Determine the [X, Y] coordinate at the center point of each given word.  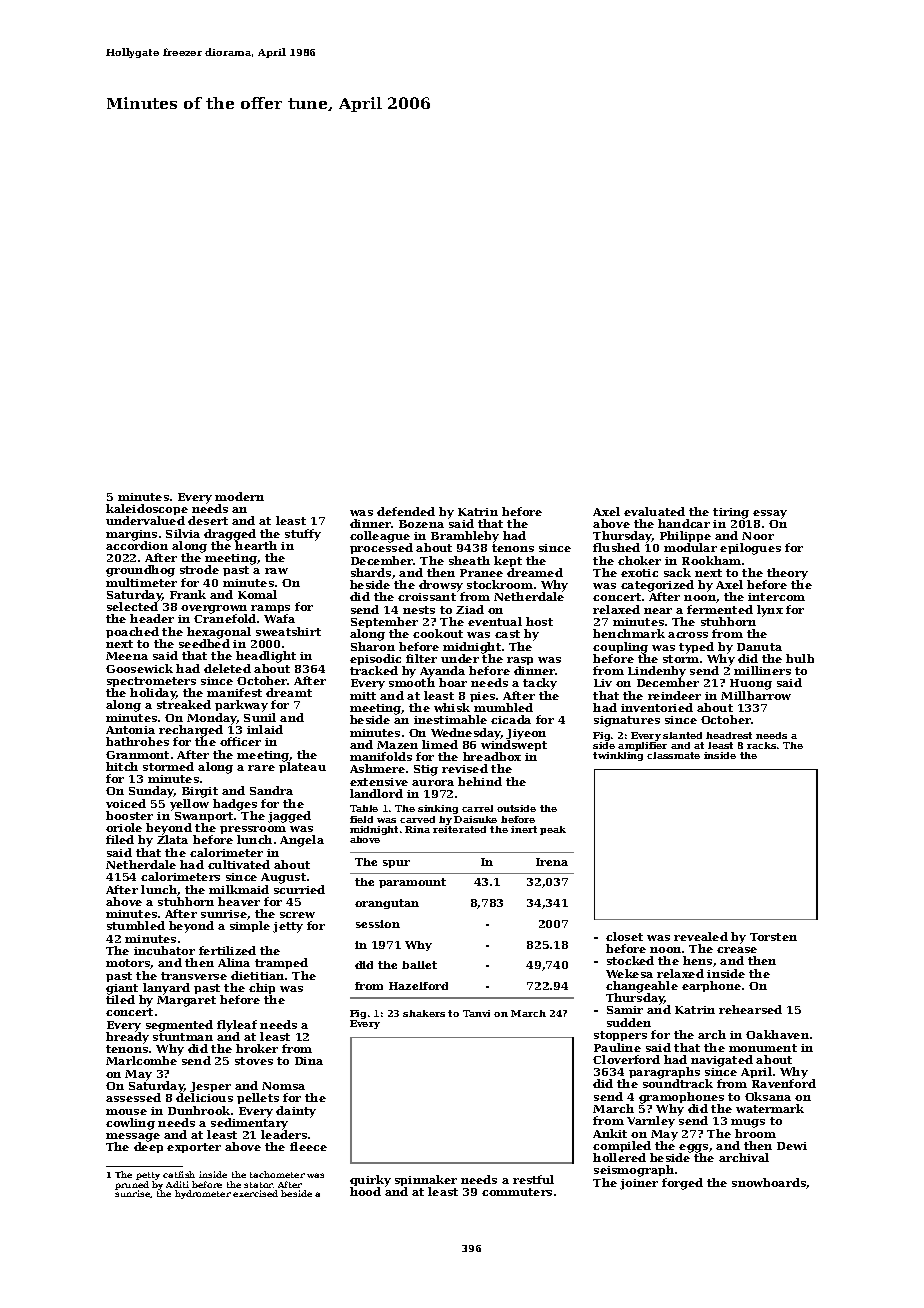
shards [371, 572]
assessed [133, 1097]
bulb [800, 658]
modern [239, 496]
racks [761, 745]
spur [396, 864]
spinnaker [426, 1181]
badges [235, 805]
